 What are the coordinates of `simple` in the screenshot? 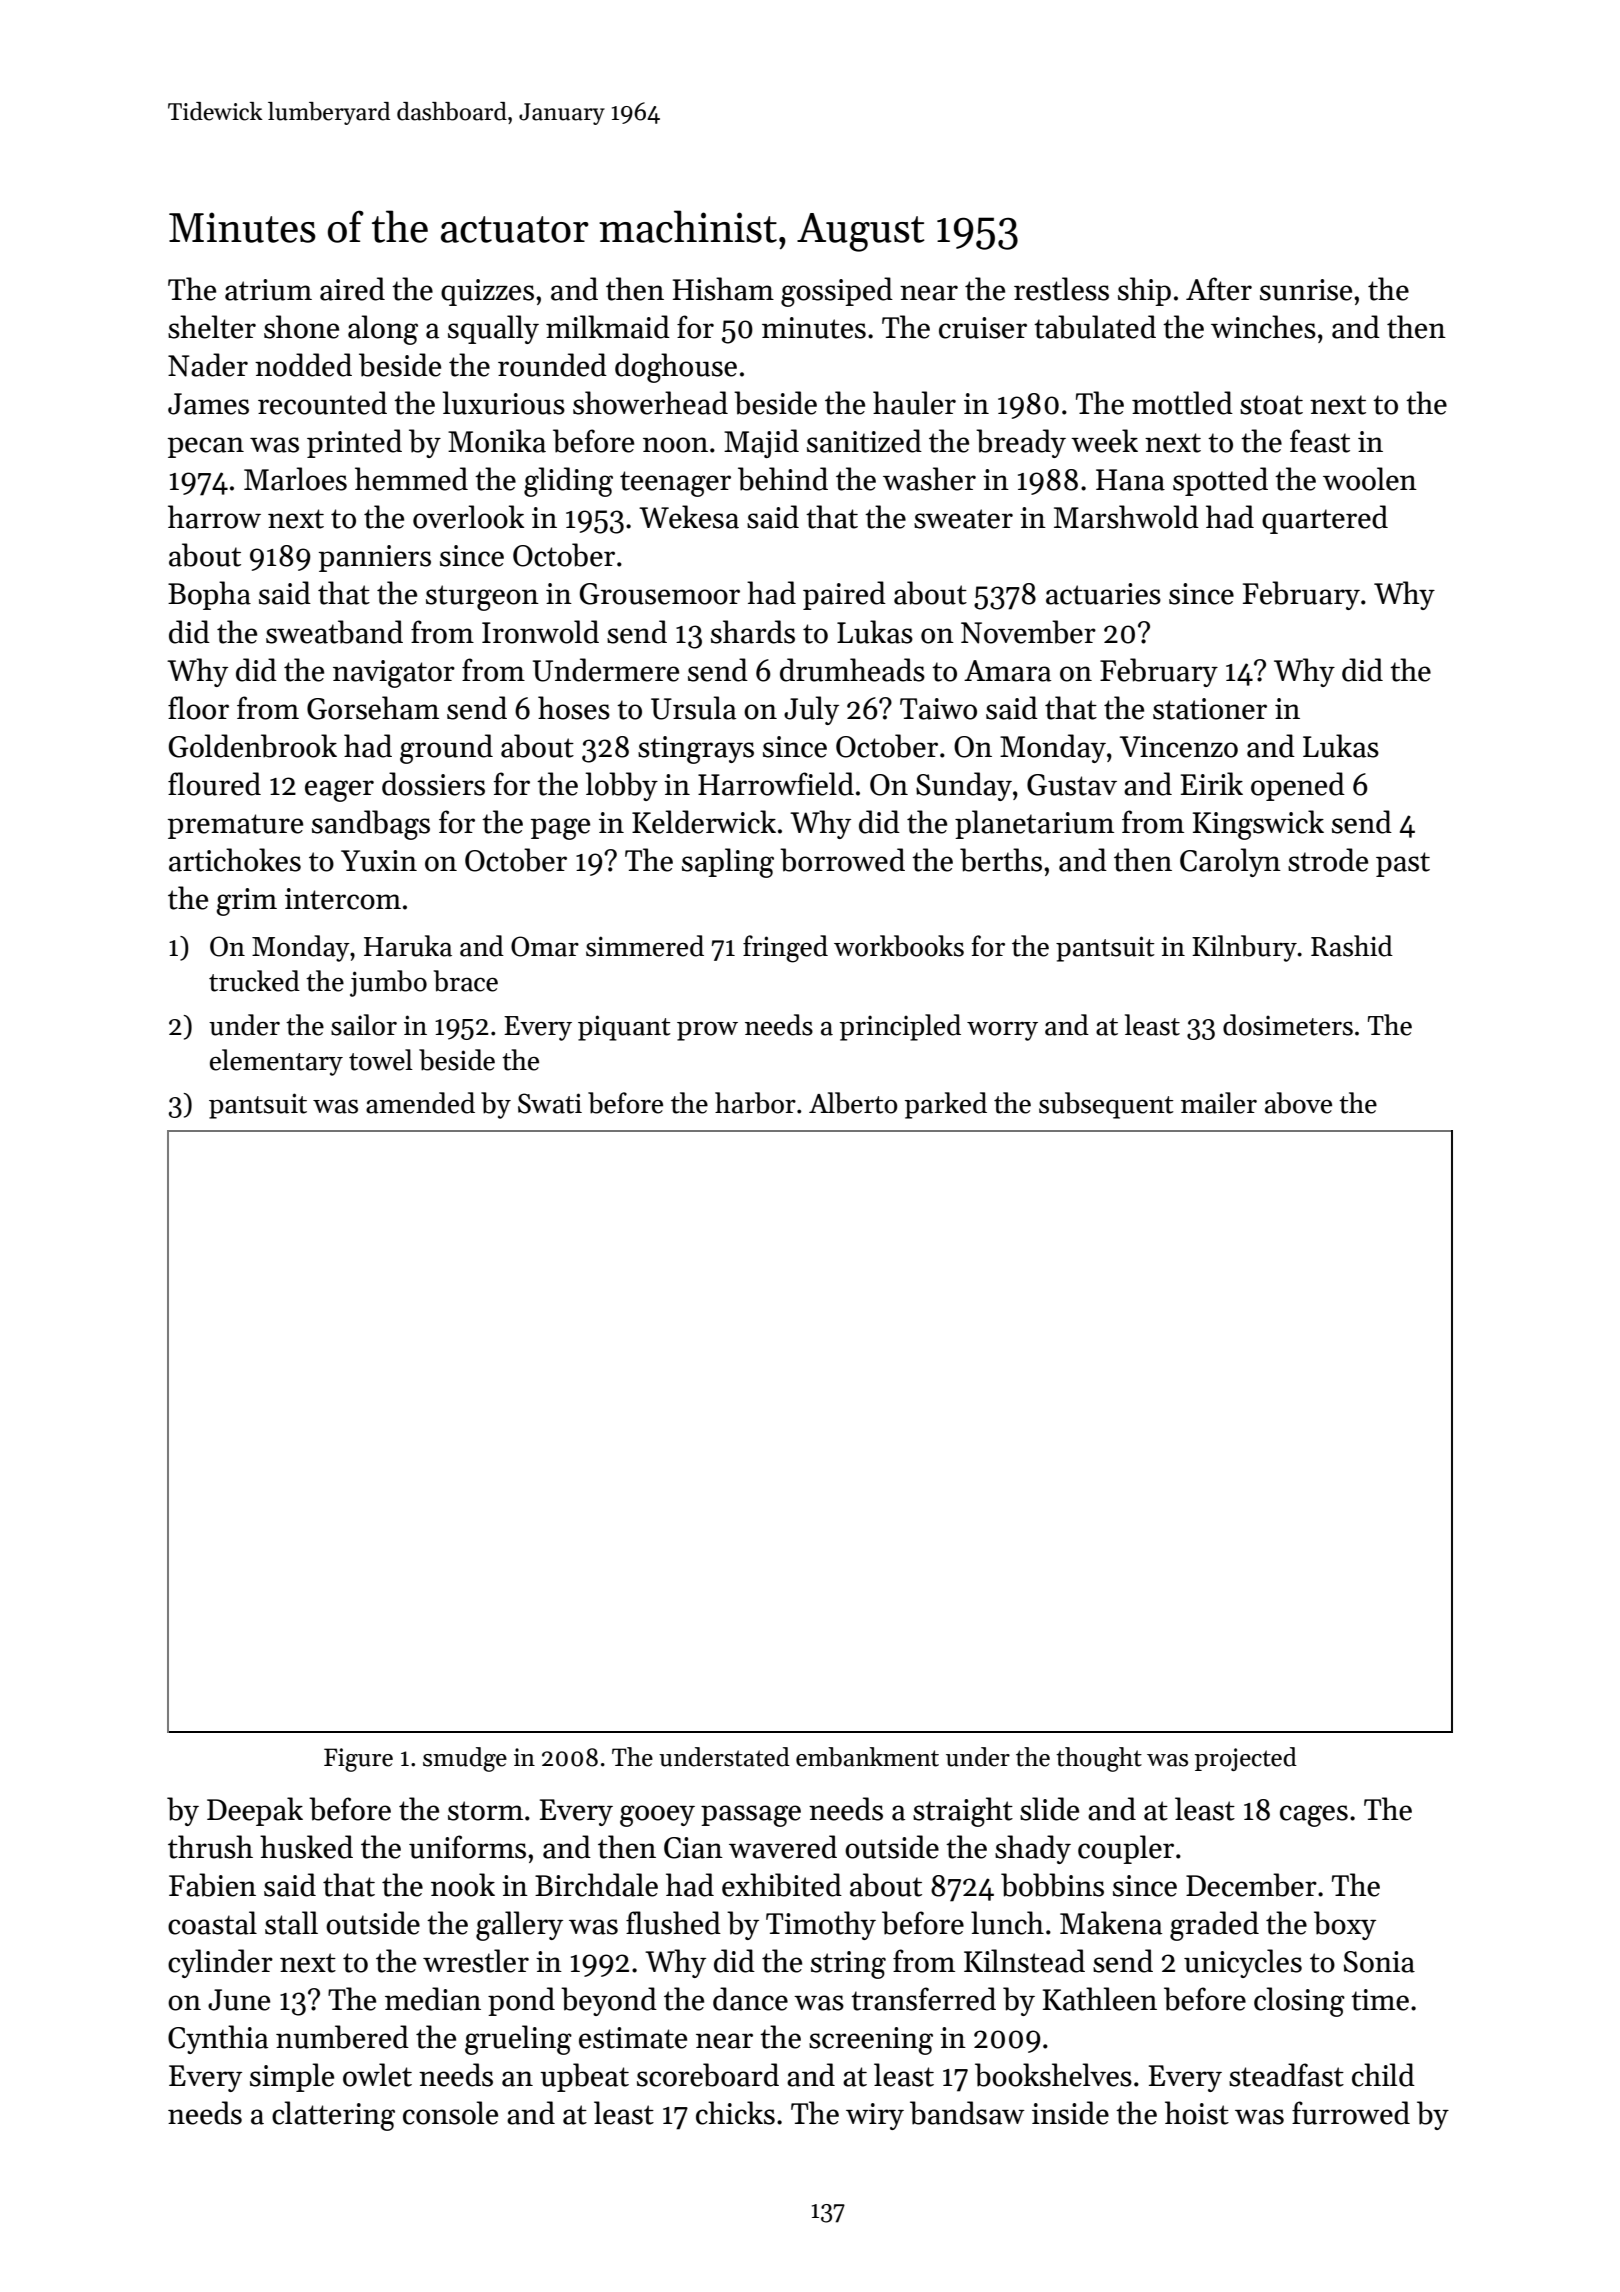 It's located at (292, 2077).
